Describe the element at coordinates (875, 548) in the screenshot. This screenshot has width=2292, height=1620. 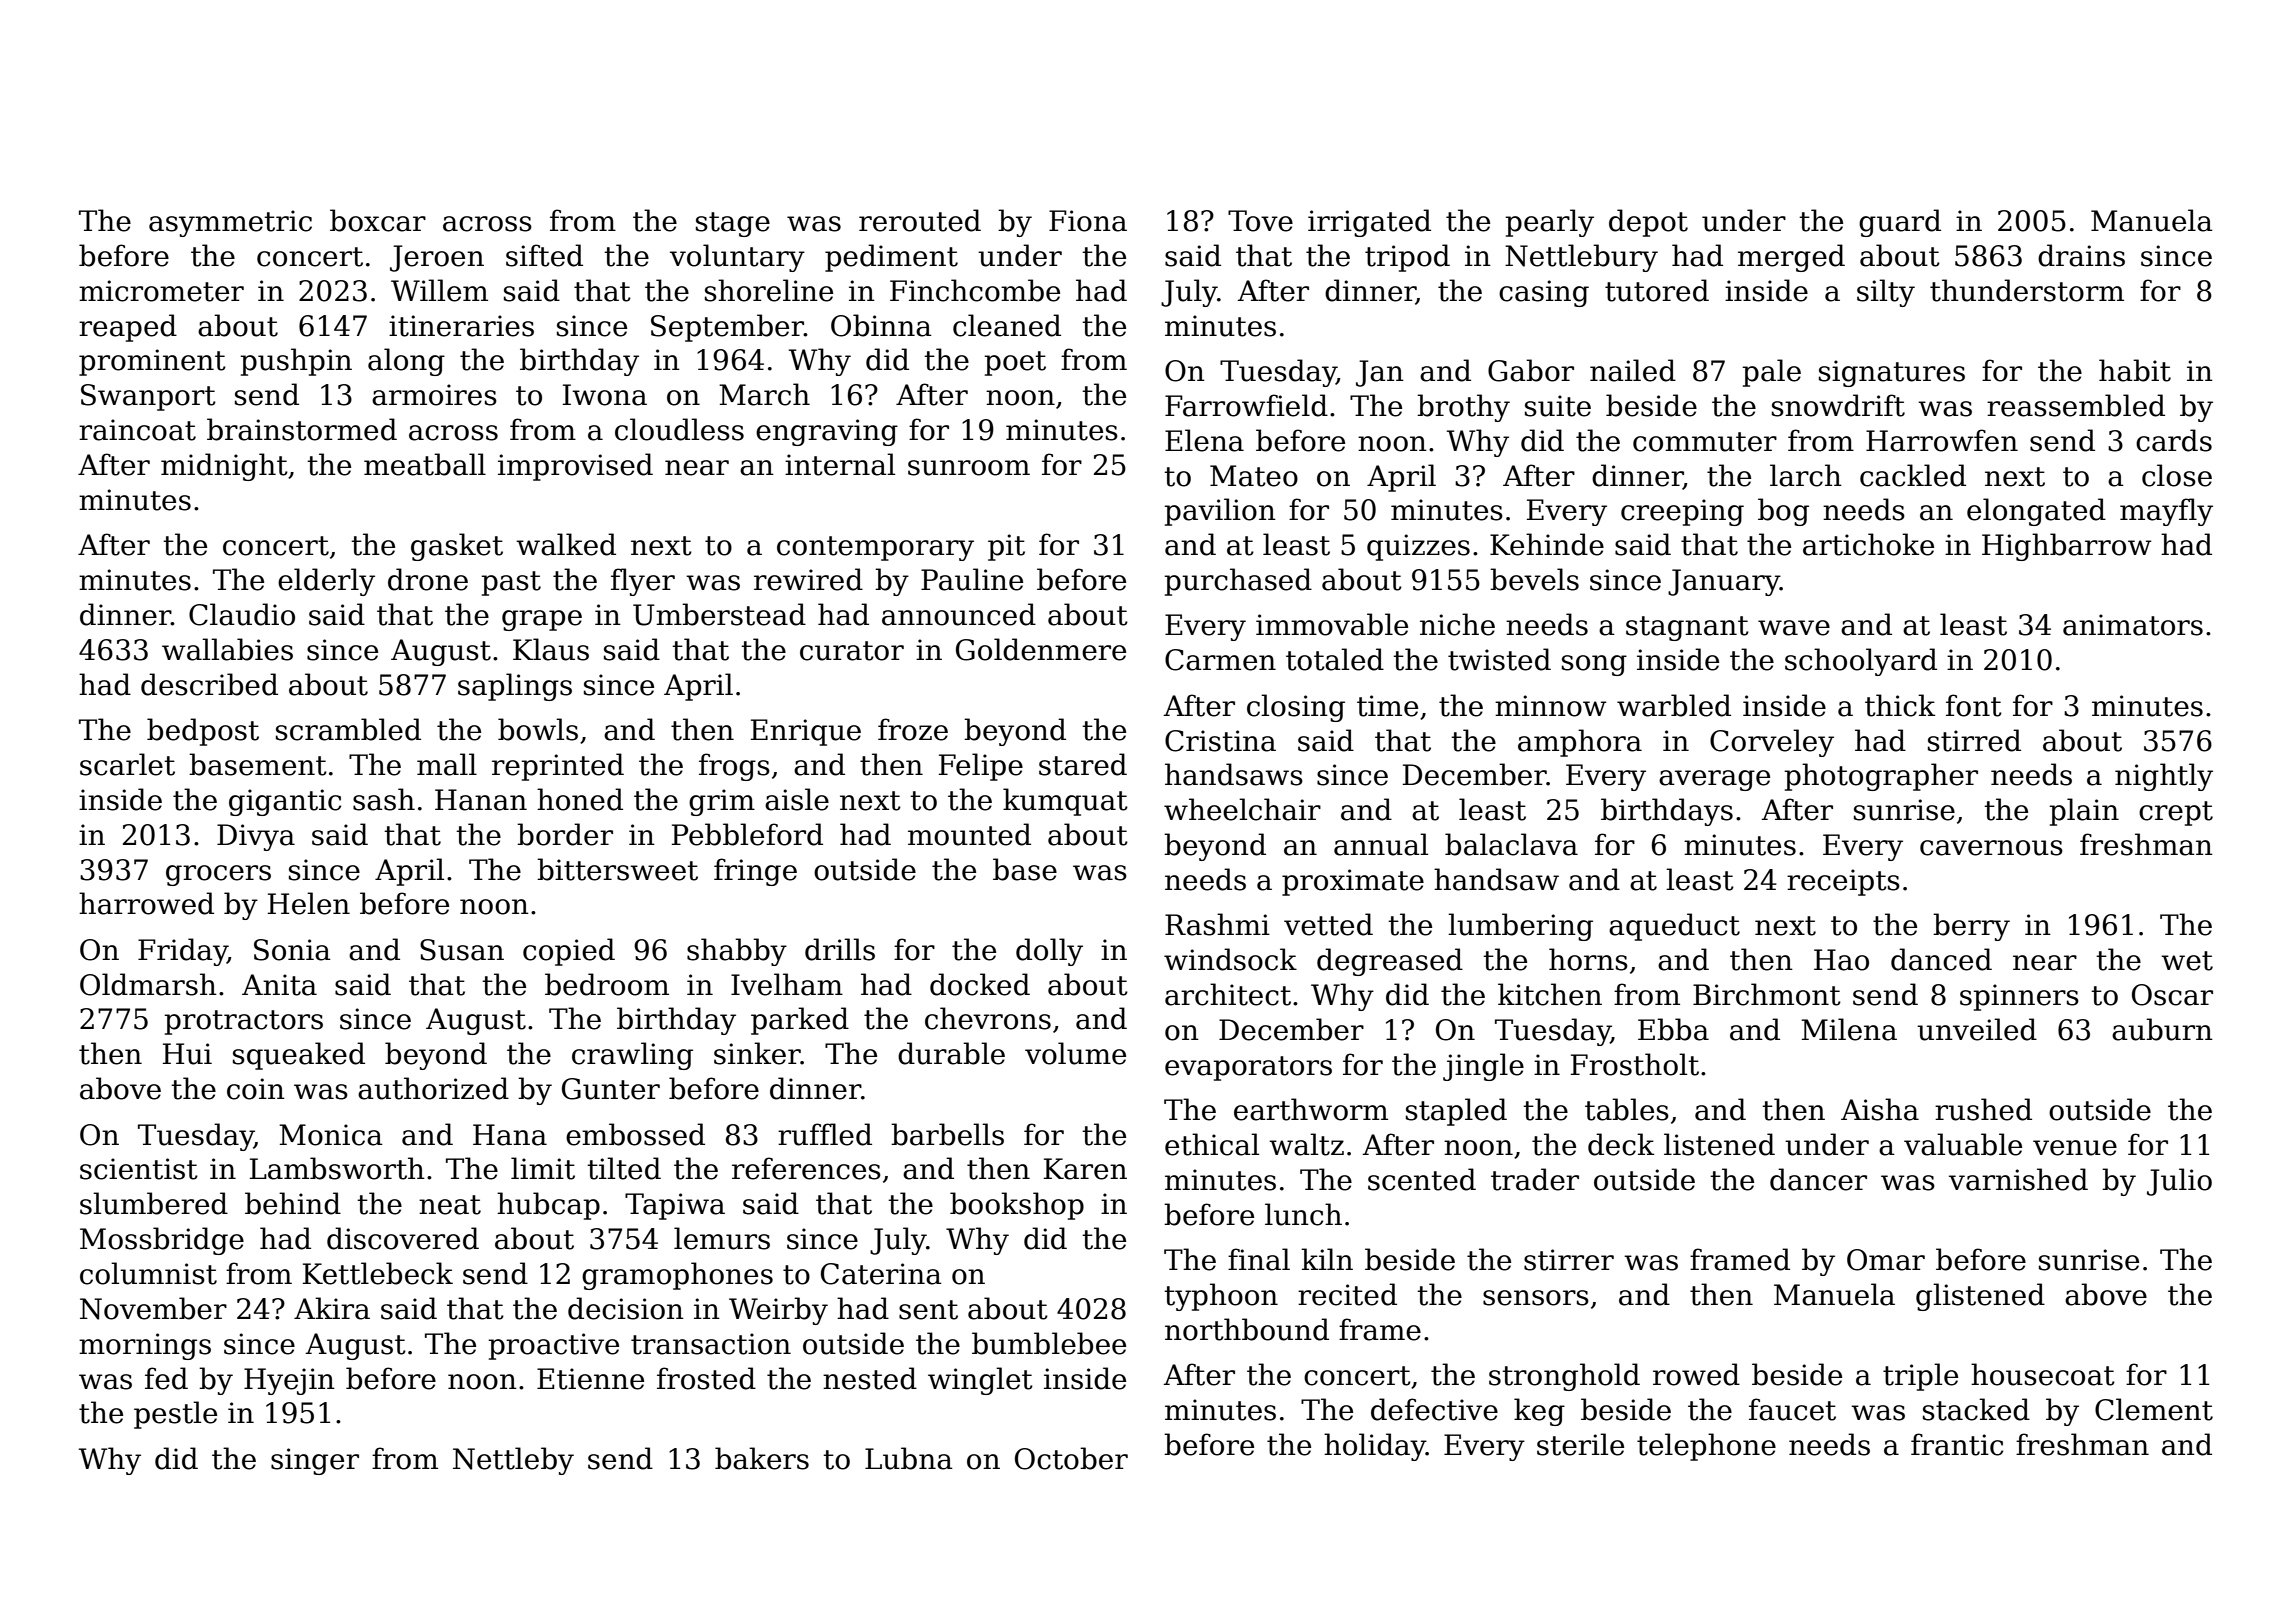
I see `contemporary` at that location.
